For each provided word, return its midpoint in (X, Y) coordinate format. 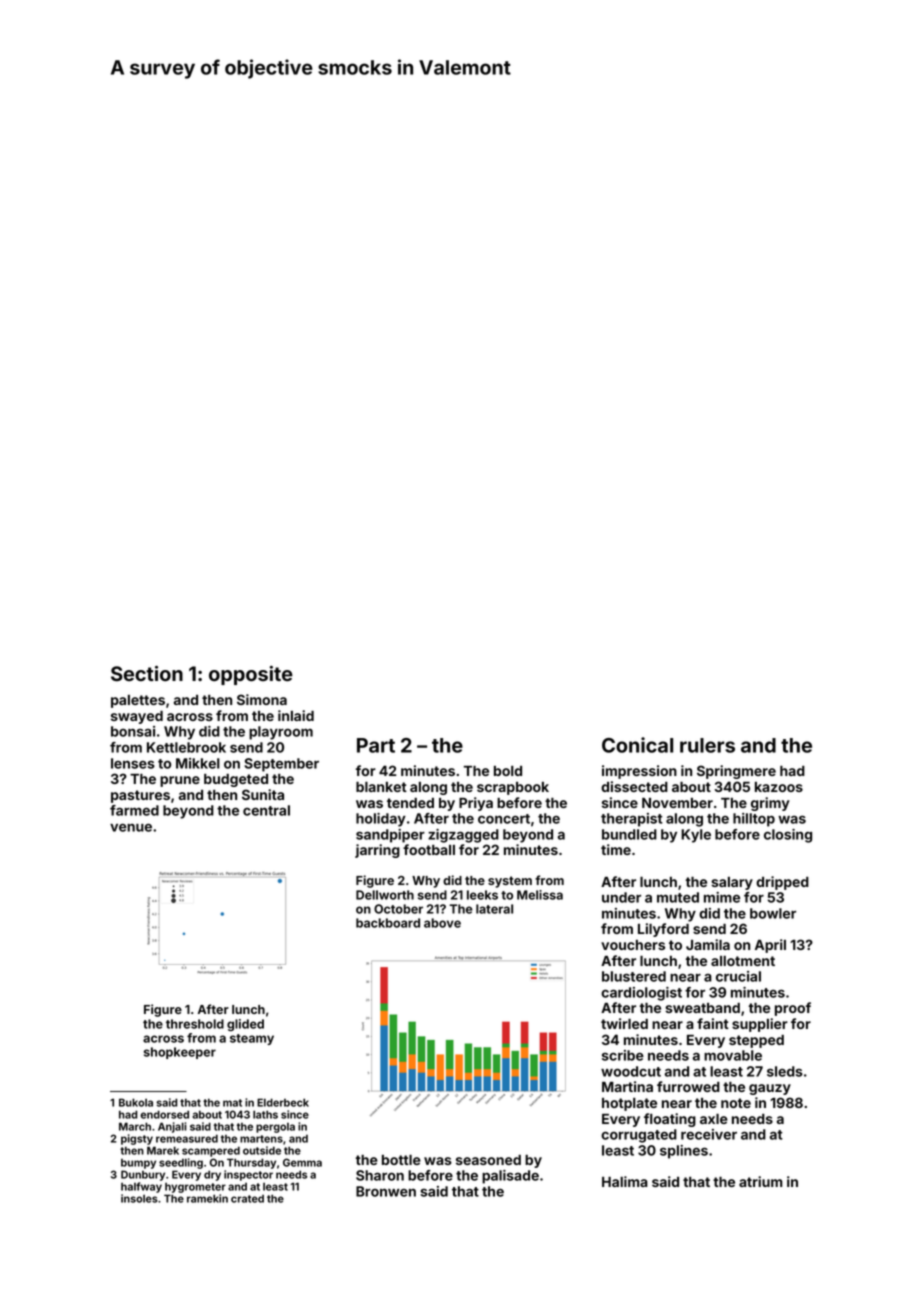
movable (733, 1055)
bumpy (138, 1164)
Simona (262, 699)
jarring (377, 851)
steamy (252, 1039)
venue (131, 827)
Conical (637, 745)
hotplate (629, 1104)
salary (732, 883)
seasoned (488, 1160)
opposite (251, 675)
